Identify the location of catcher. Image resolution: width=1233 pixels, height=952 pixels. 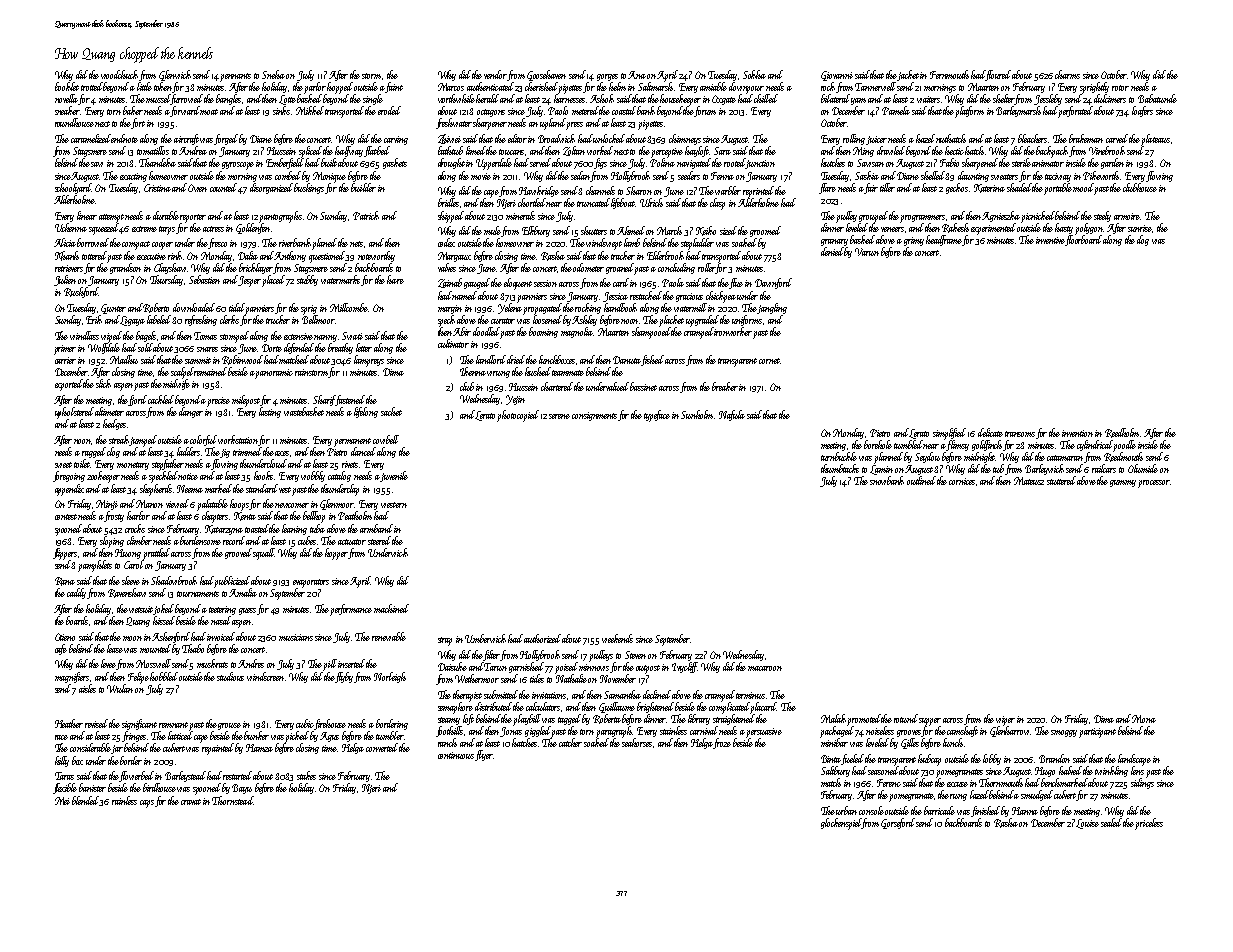
(570, 742).
